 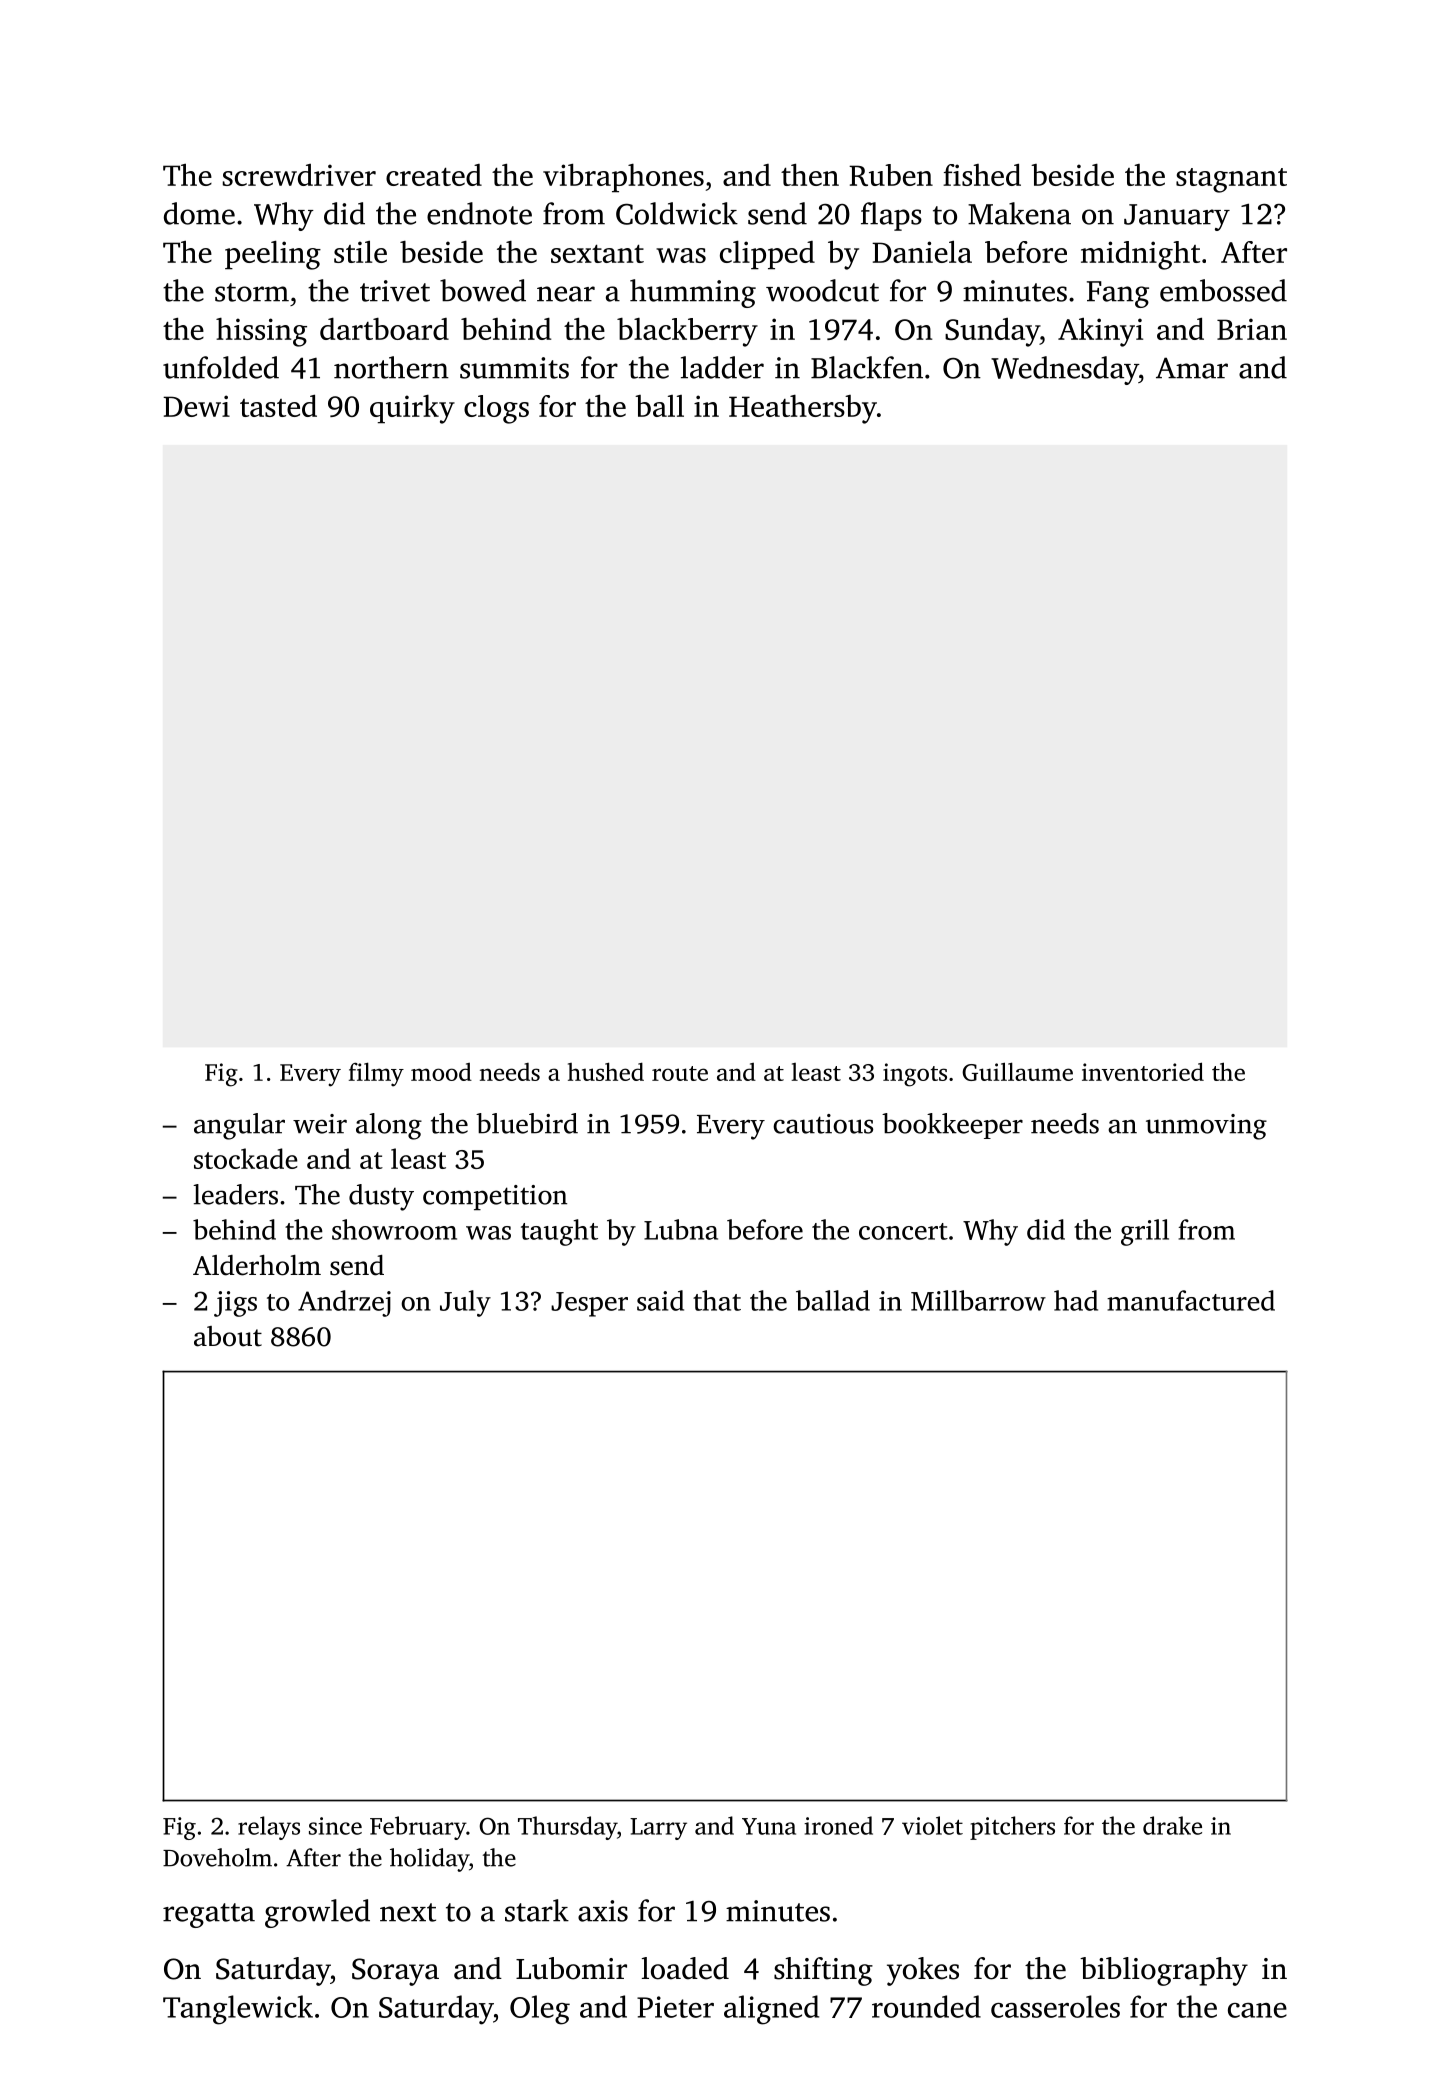 I want to click on Amar, so click(x=1192, y=368).
